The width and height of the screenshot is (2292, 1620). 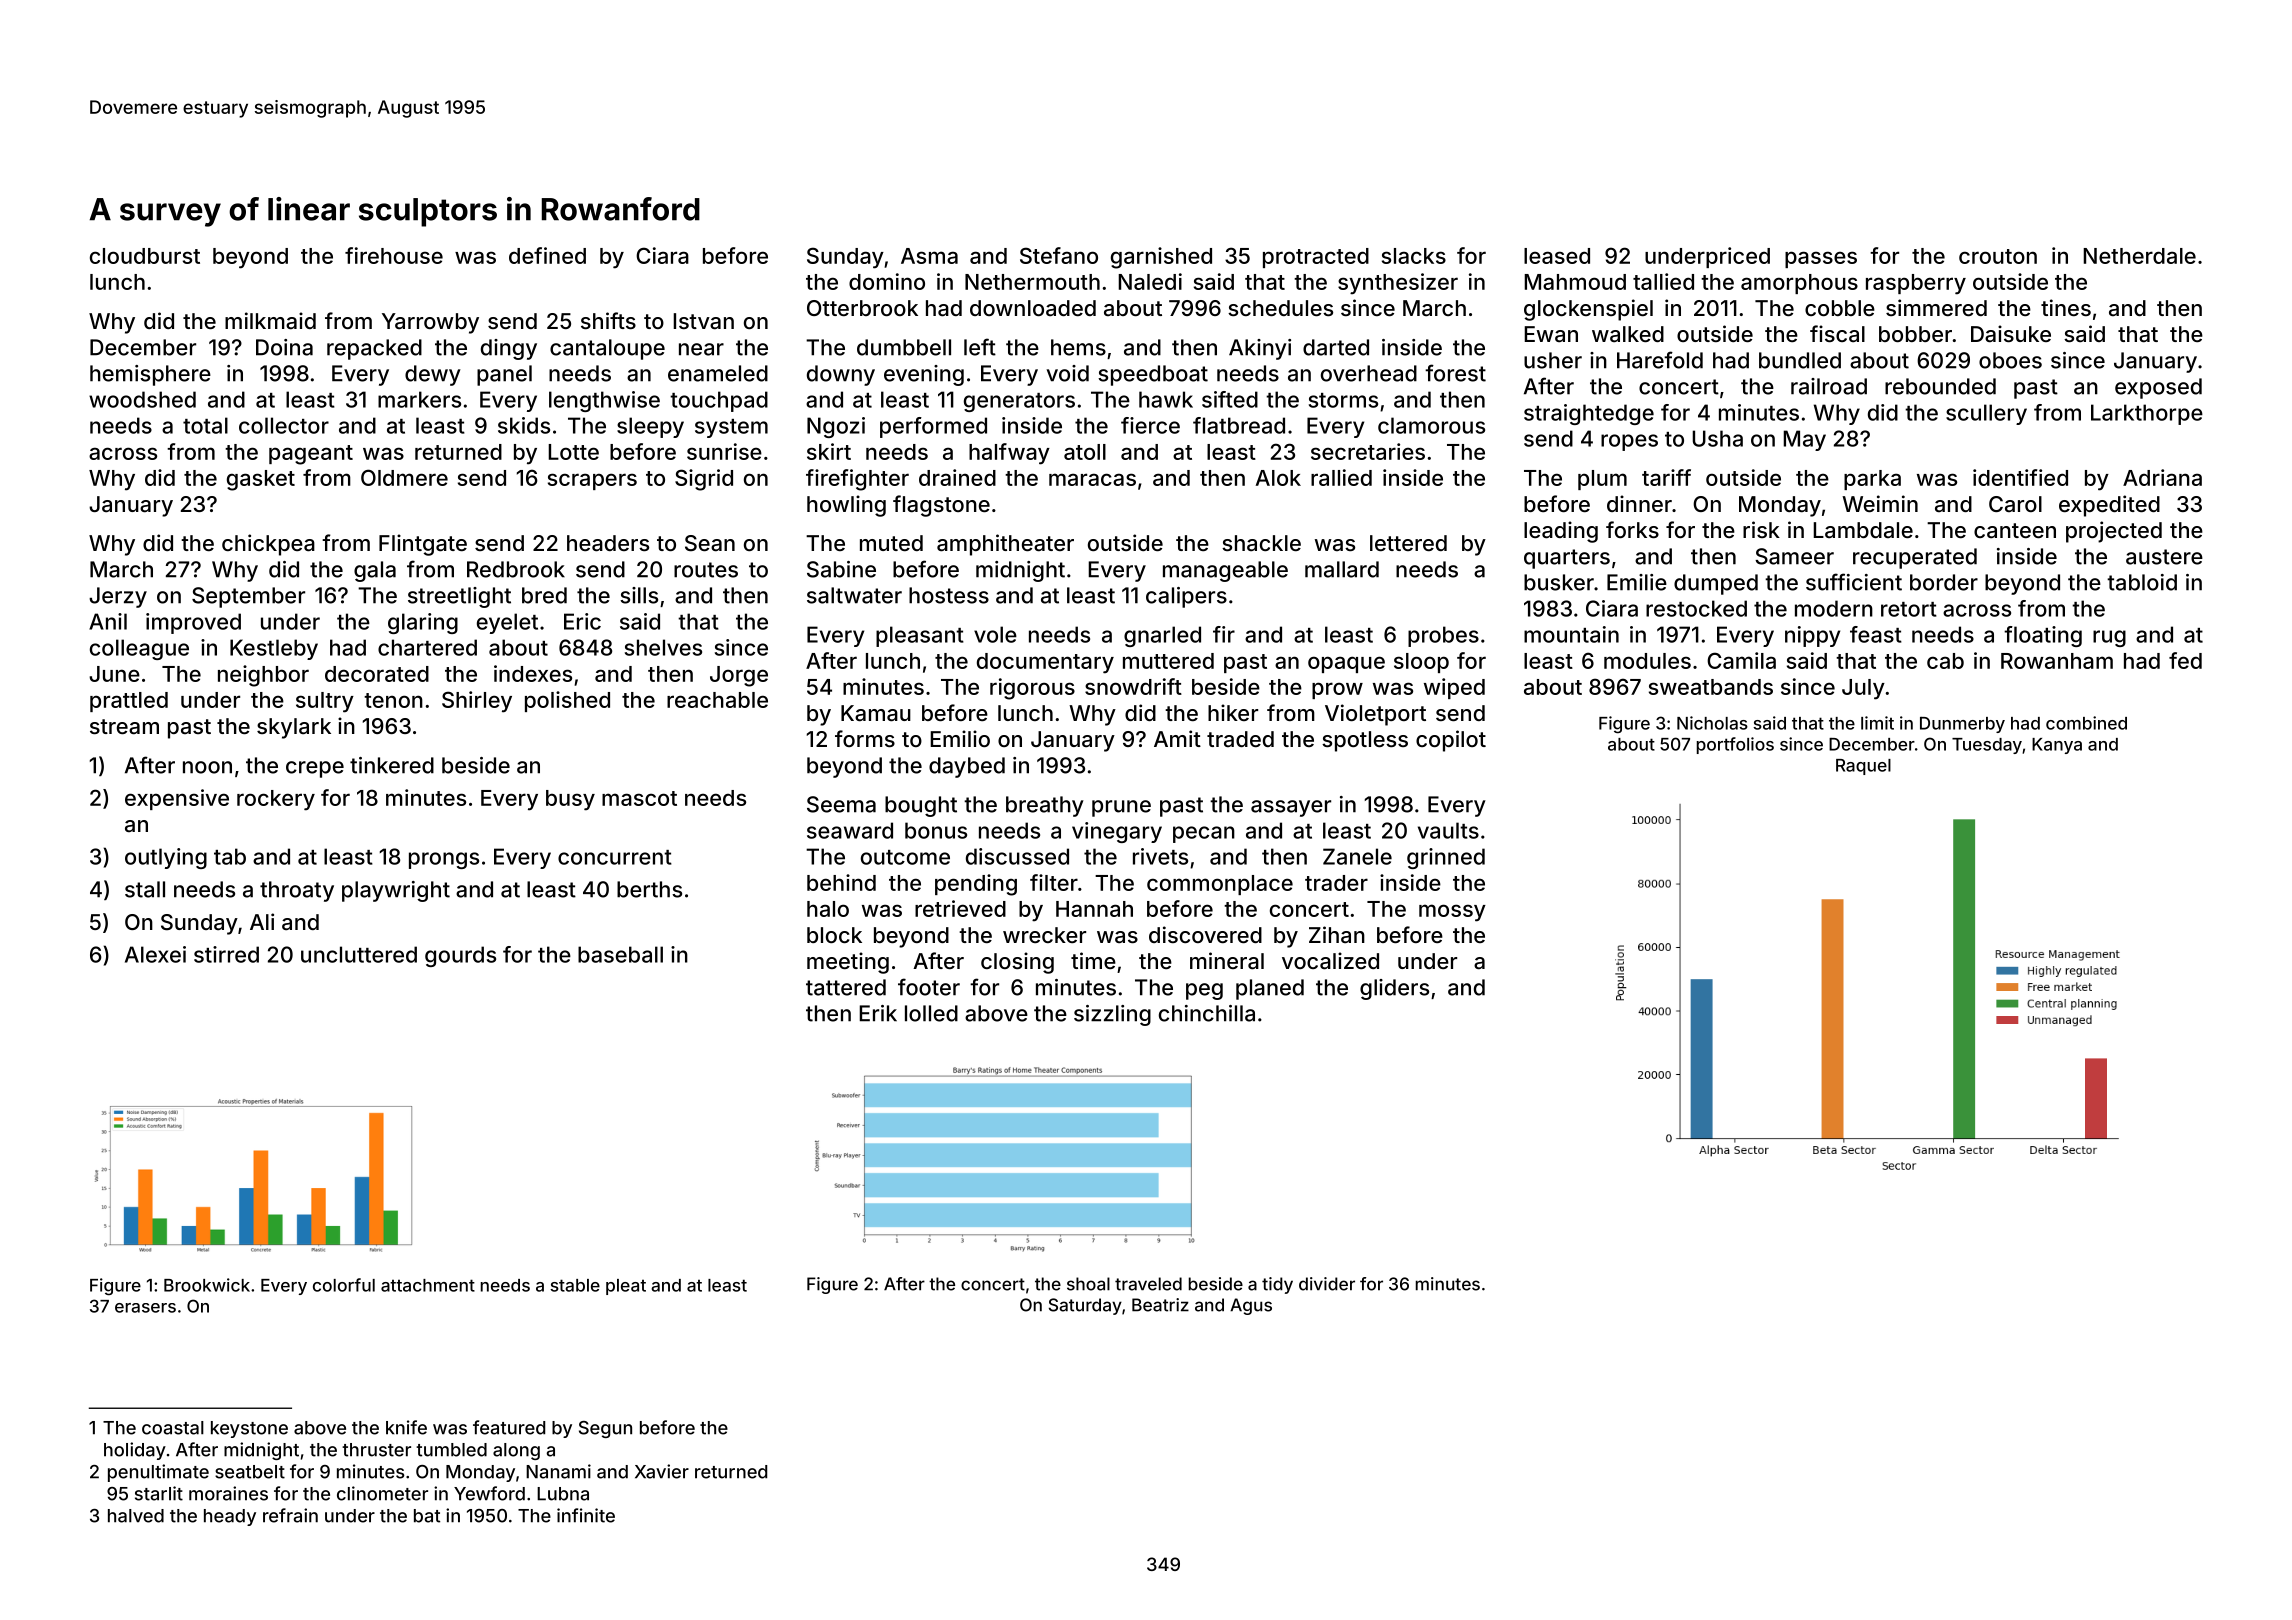 What do you see at coordinates (207, 1285) in the screenshot?
I see `Brookwick` at bounding box center [207, 1285].
